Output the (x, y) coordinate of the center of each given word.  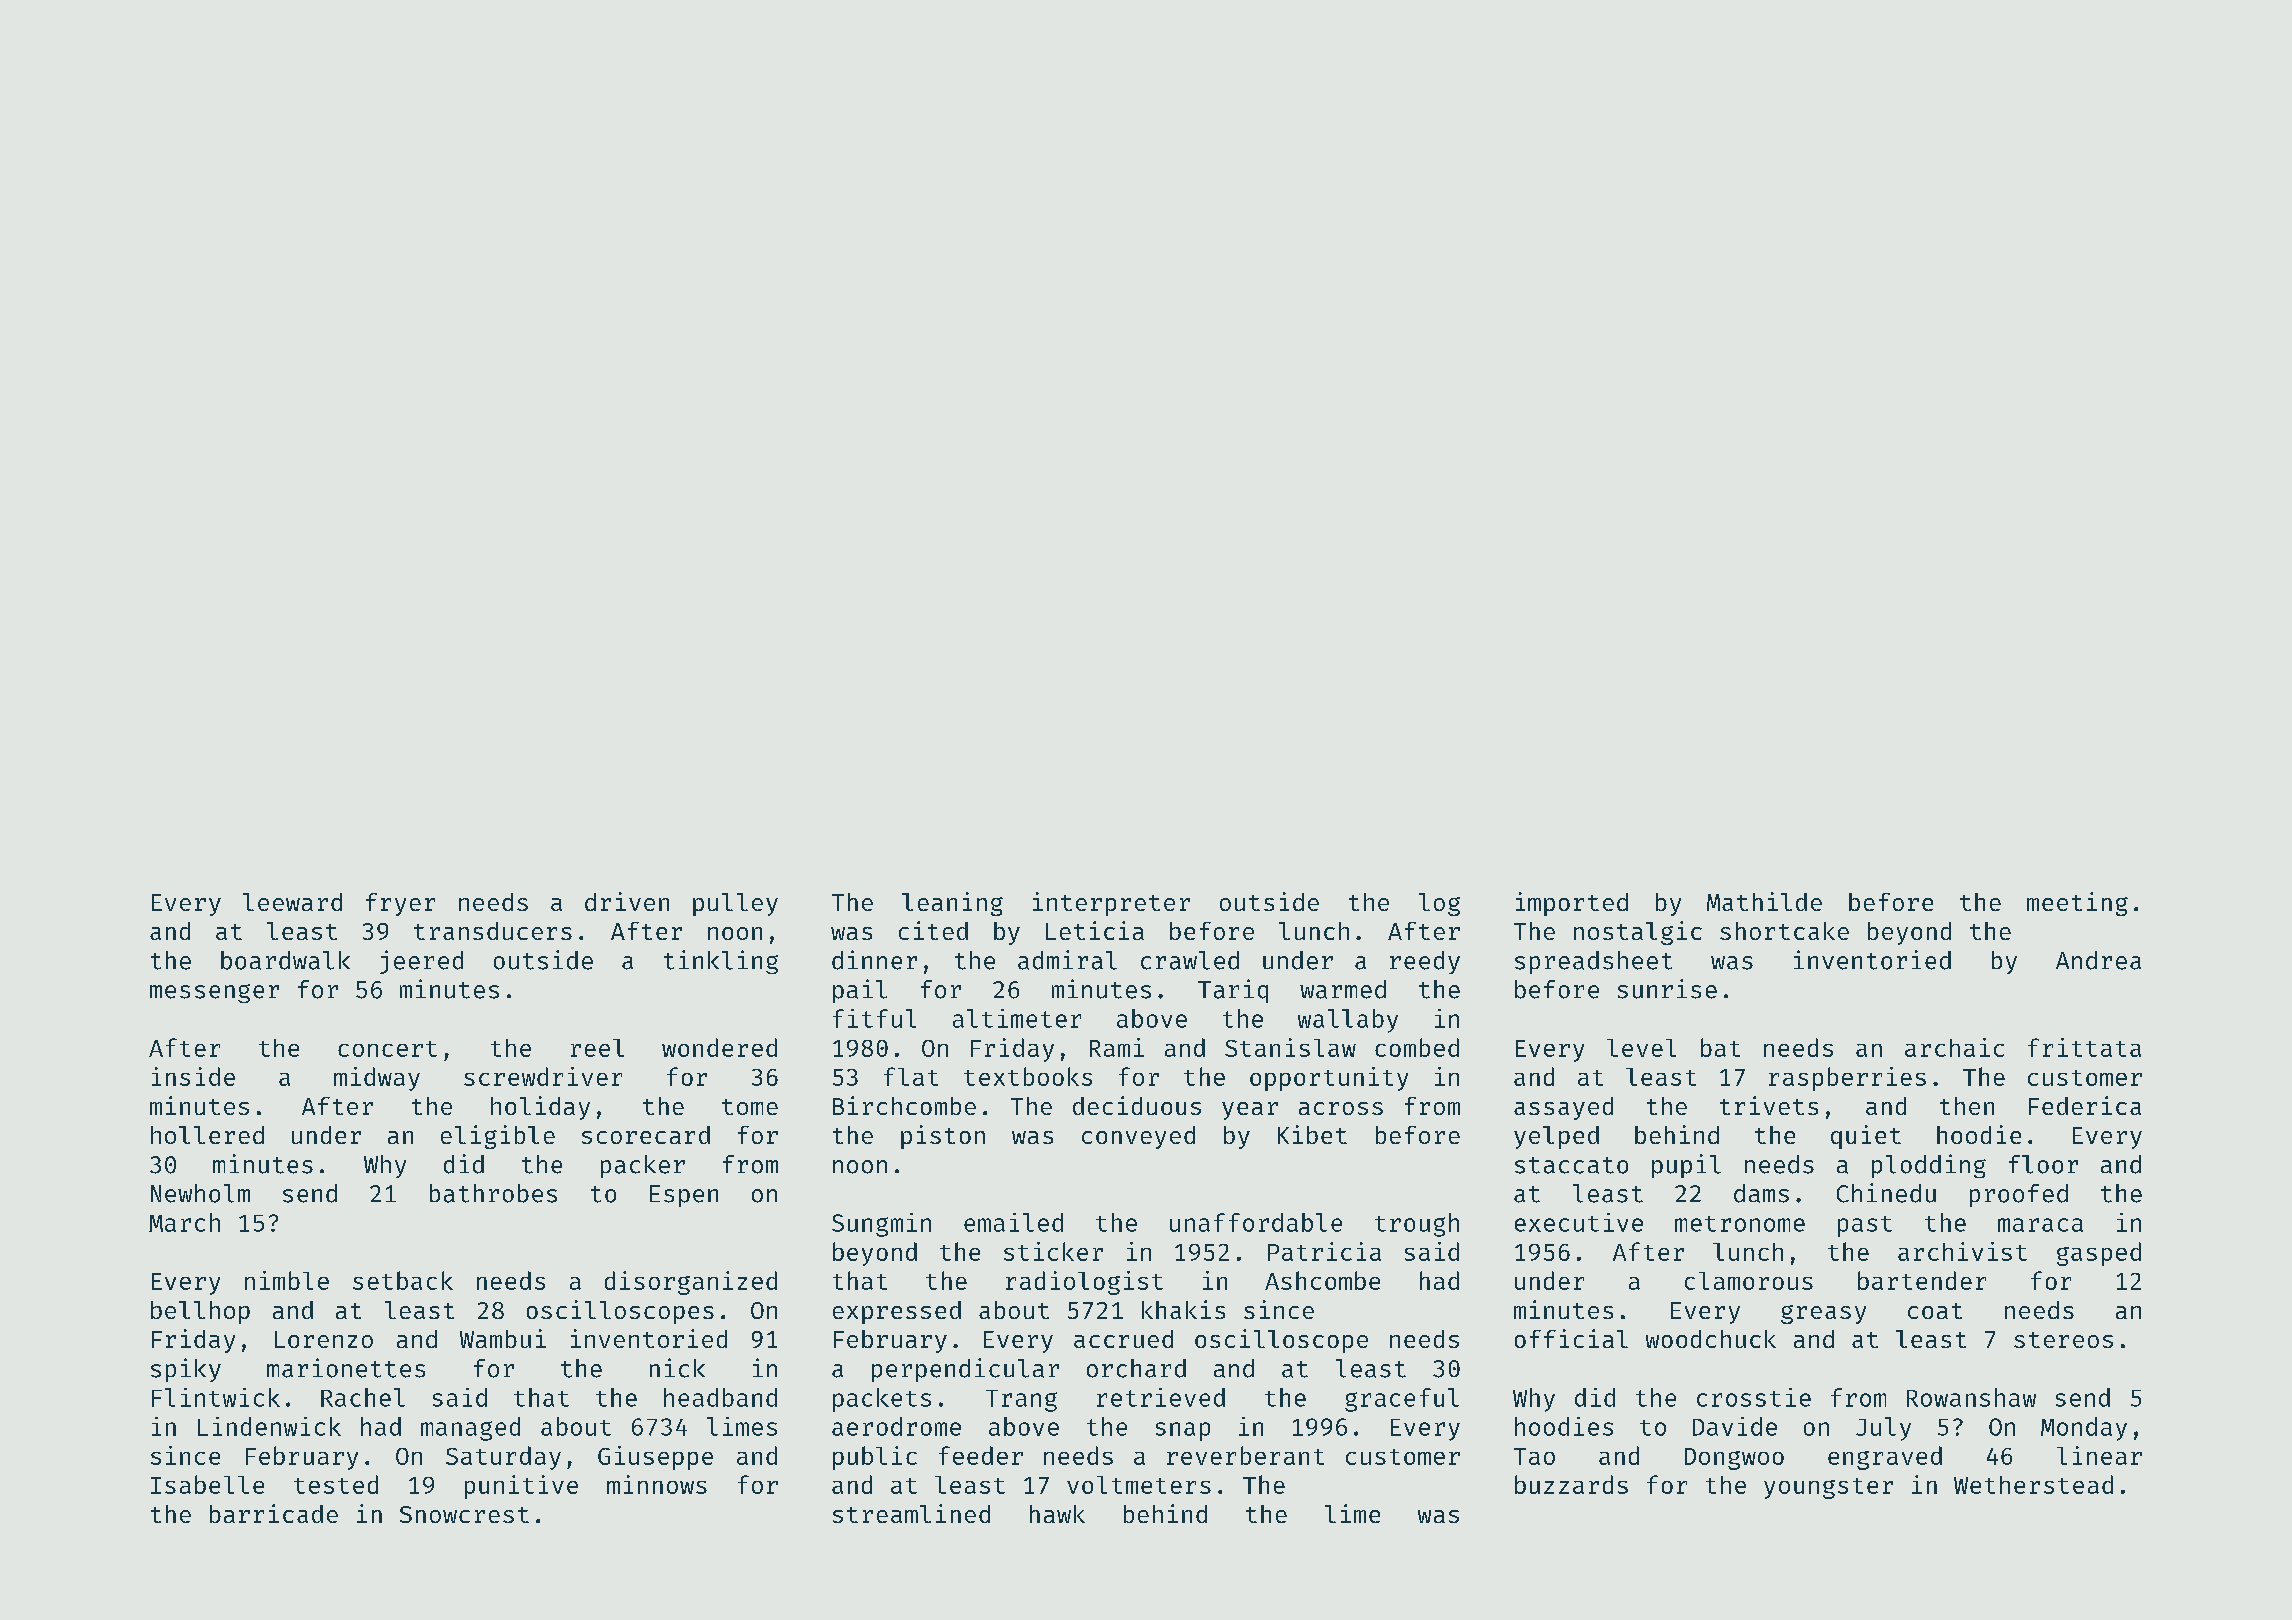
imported (1572, 904)
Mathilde (1764, 901)
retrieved (1161, 1397)
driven (627, 901)
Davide (1735, 1426)
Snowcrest (464, 1514)
